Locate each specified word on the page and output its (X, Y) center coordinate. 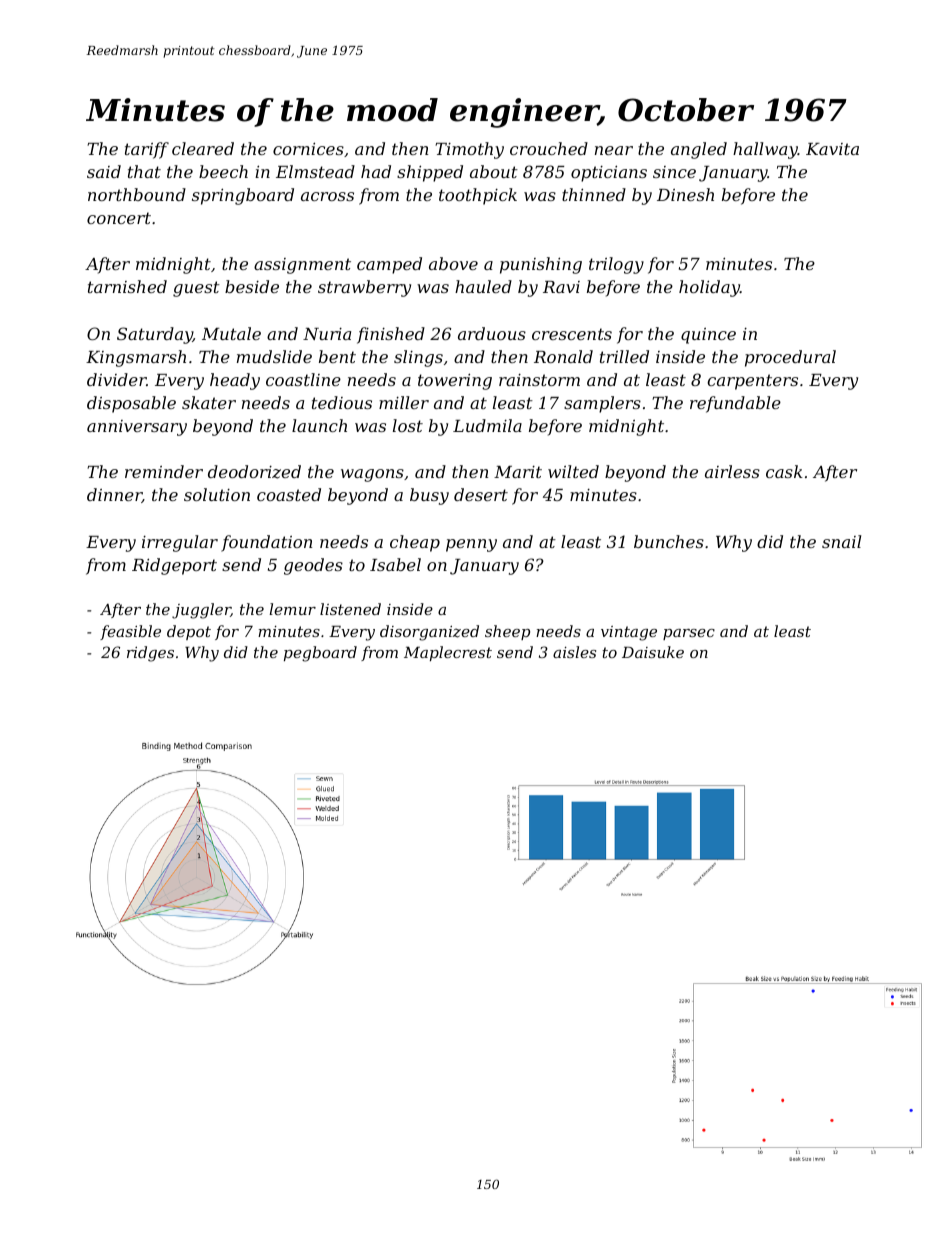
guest (196, 289)
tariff (147, 150)
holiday (709, 288)
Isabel (395, 564)
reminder (164, 471)
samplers (602, 404)
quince (708, 336)
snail (841, 541)
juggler (201, 611)
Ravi (561, 287)
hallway (765, 150)
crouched (549, 148)
